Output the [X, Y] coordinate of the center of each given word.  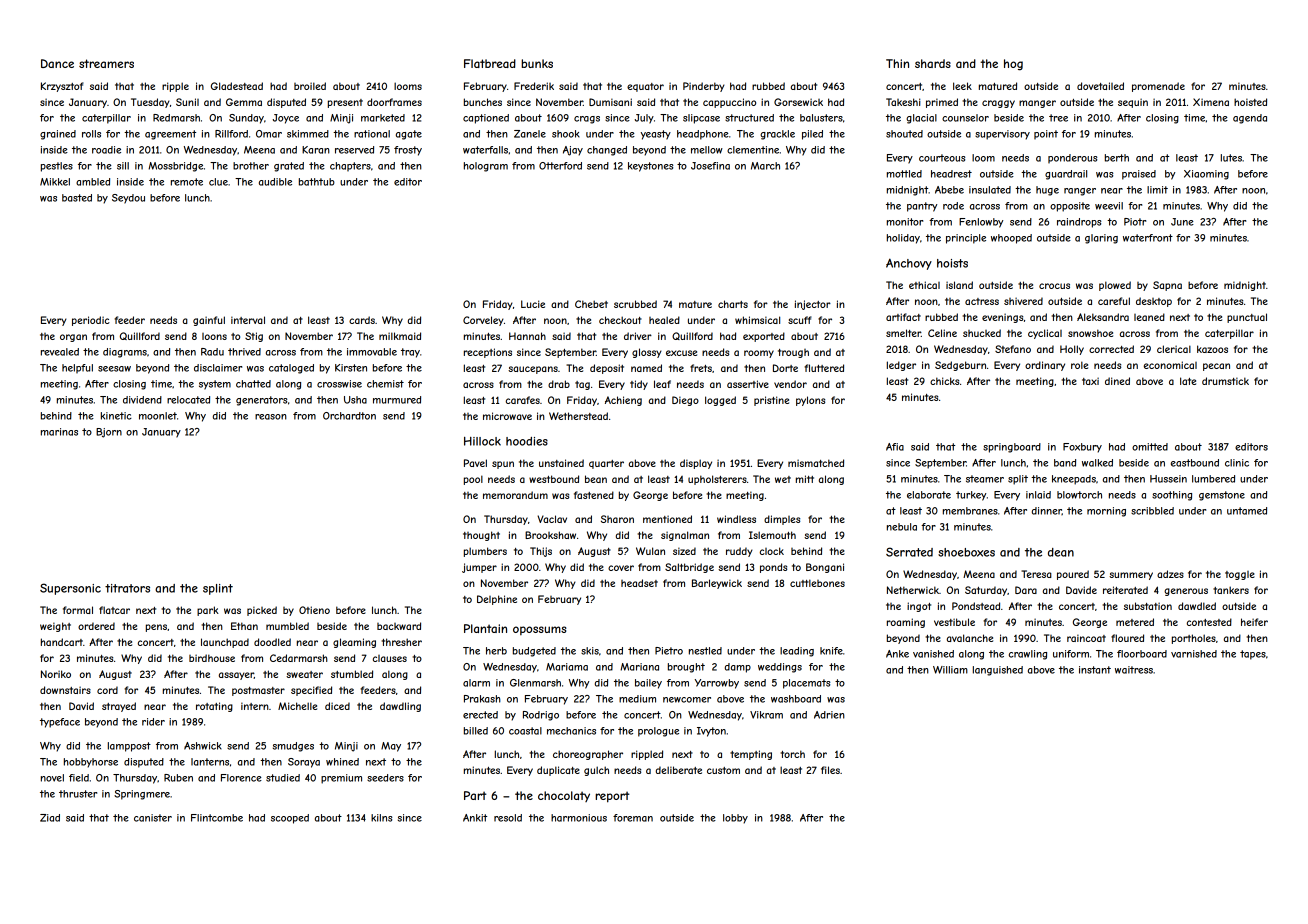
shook [566, 134]
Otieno [314, 610]
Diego [685, 401]
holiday [903, 239]
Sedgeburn [960, 366]
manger [1037, 104]
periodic [91, 321]
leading [797, 652]
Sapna [1167, 286]
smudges [293, 747]
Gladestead [237, 86]
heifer [1254, 622]
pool [473, 480]
